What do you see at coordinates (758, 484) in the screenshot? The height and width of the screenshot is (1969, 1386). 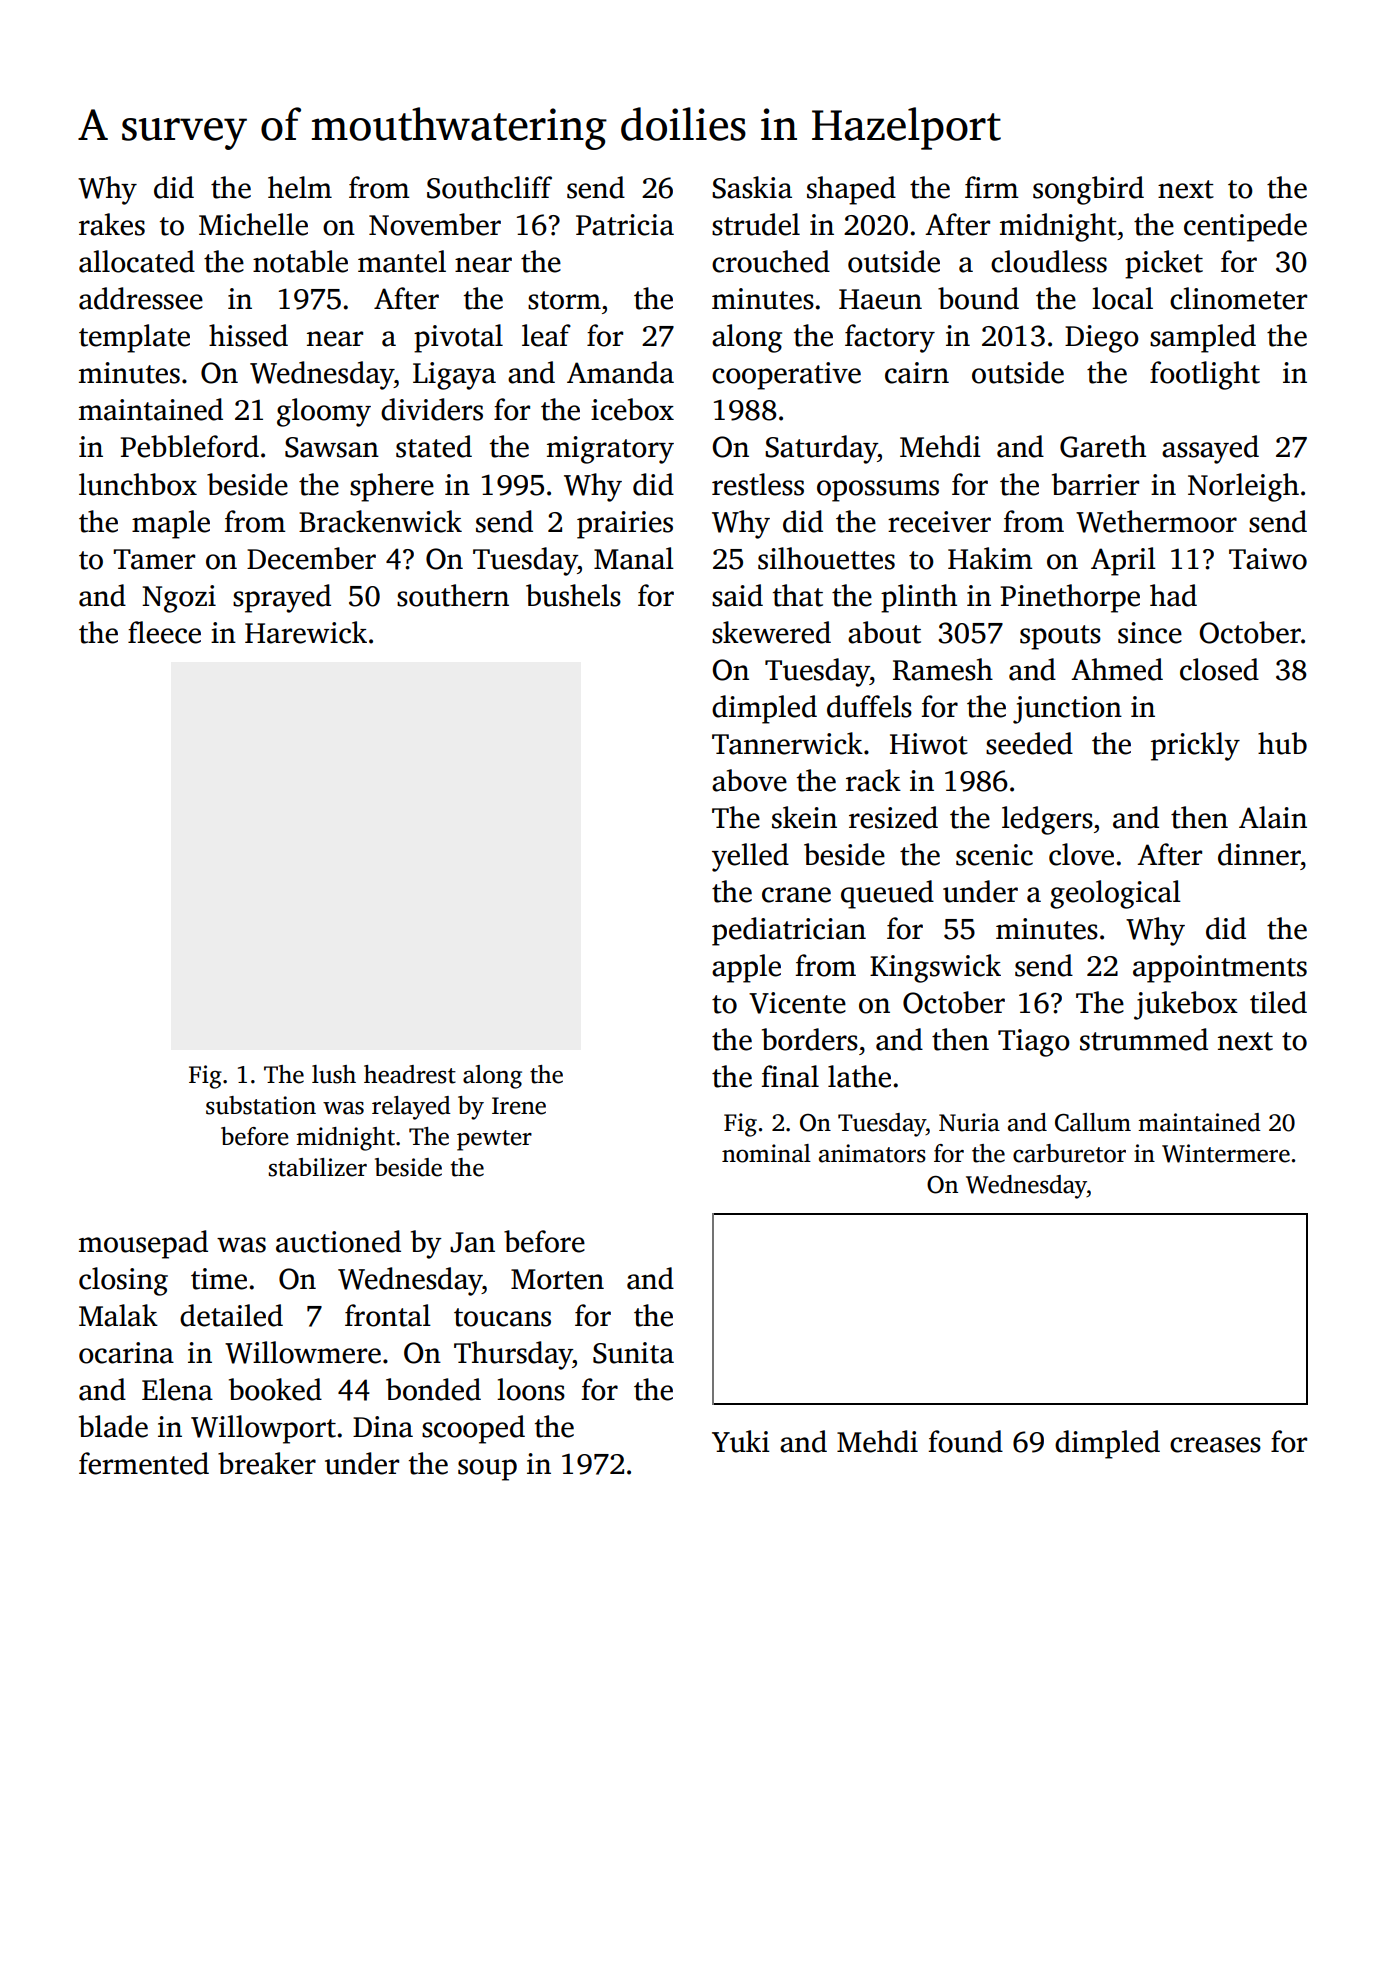 I see `restless` at bounding box center [758, 484].
